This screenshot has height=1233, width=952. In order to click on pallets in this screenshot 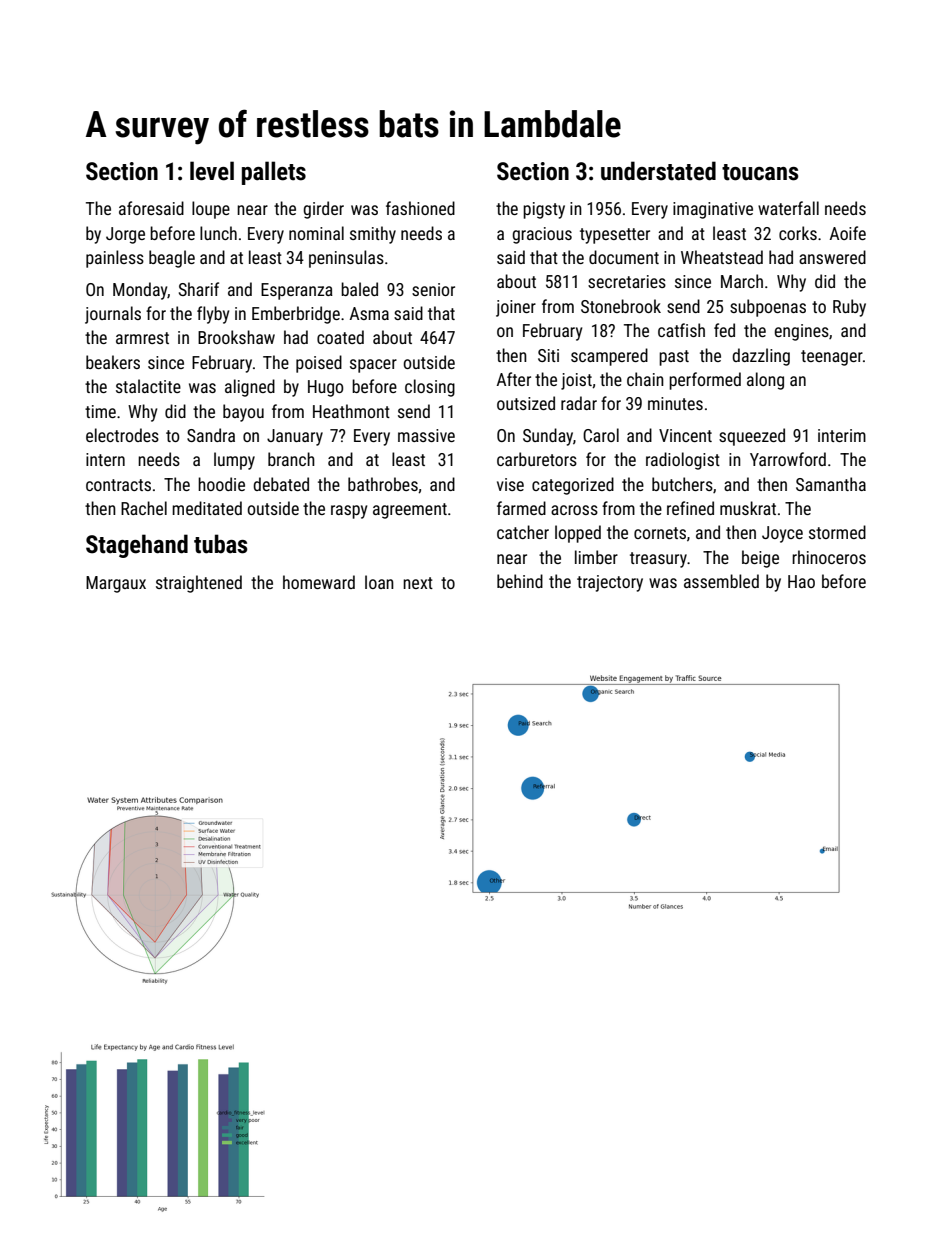, I will do `click(274, 173)`.
